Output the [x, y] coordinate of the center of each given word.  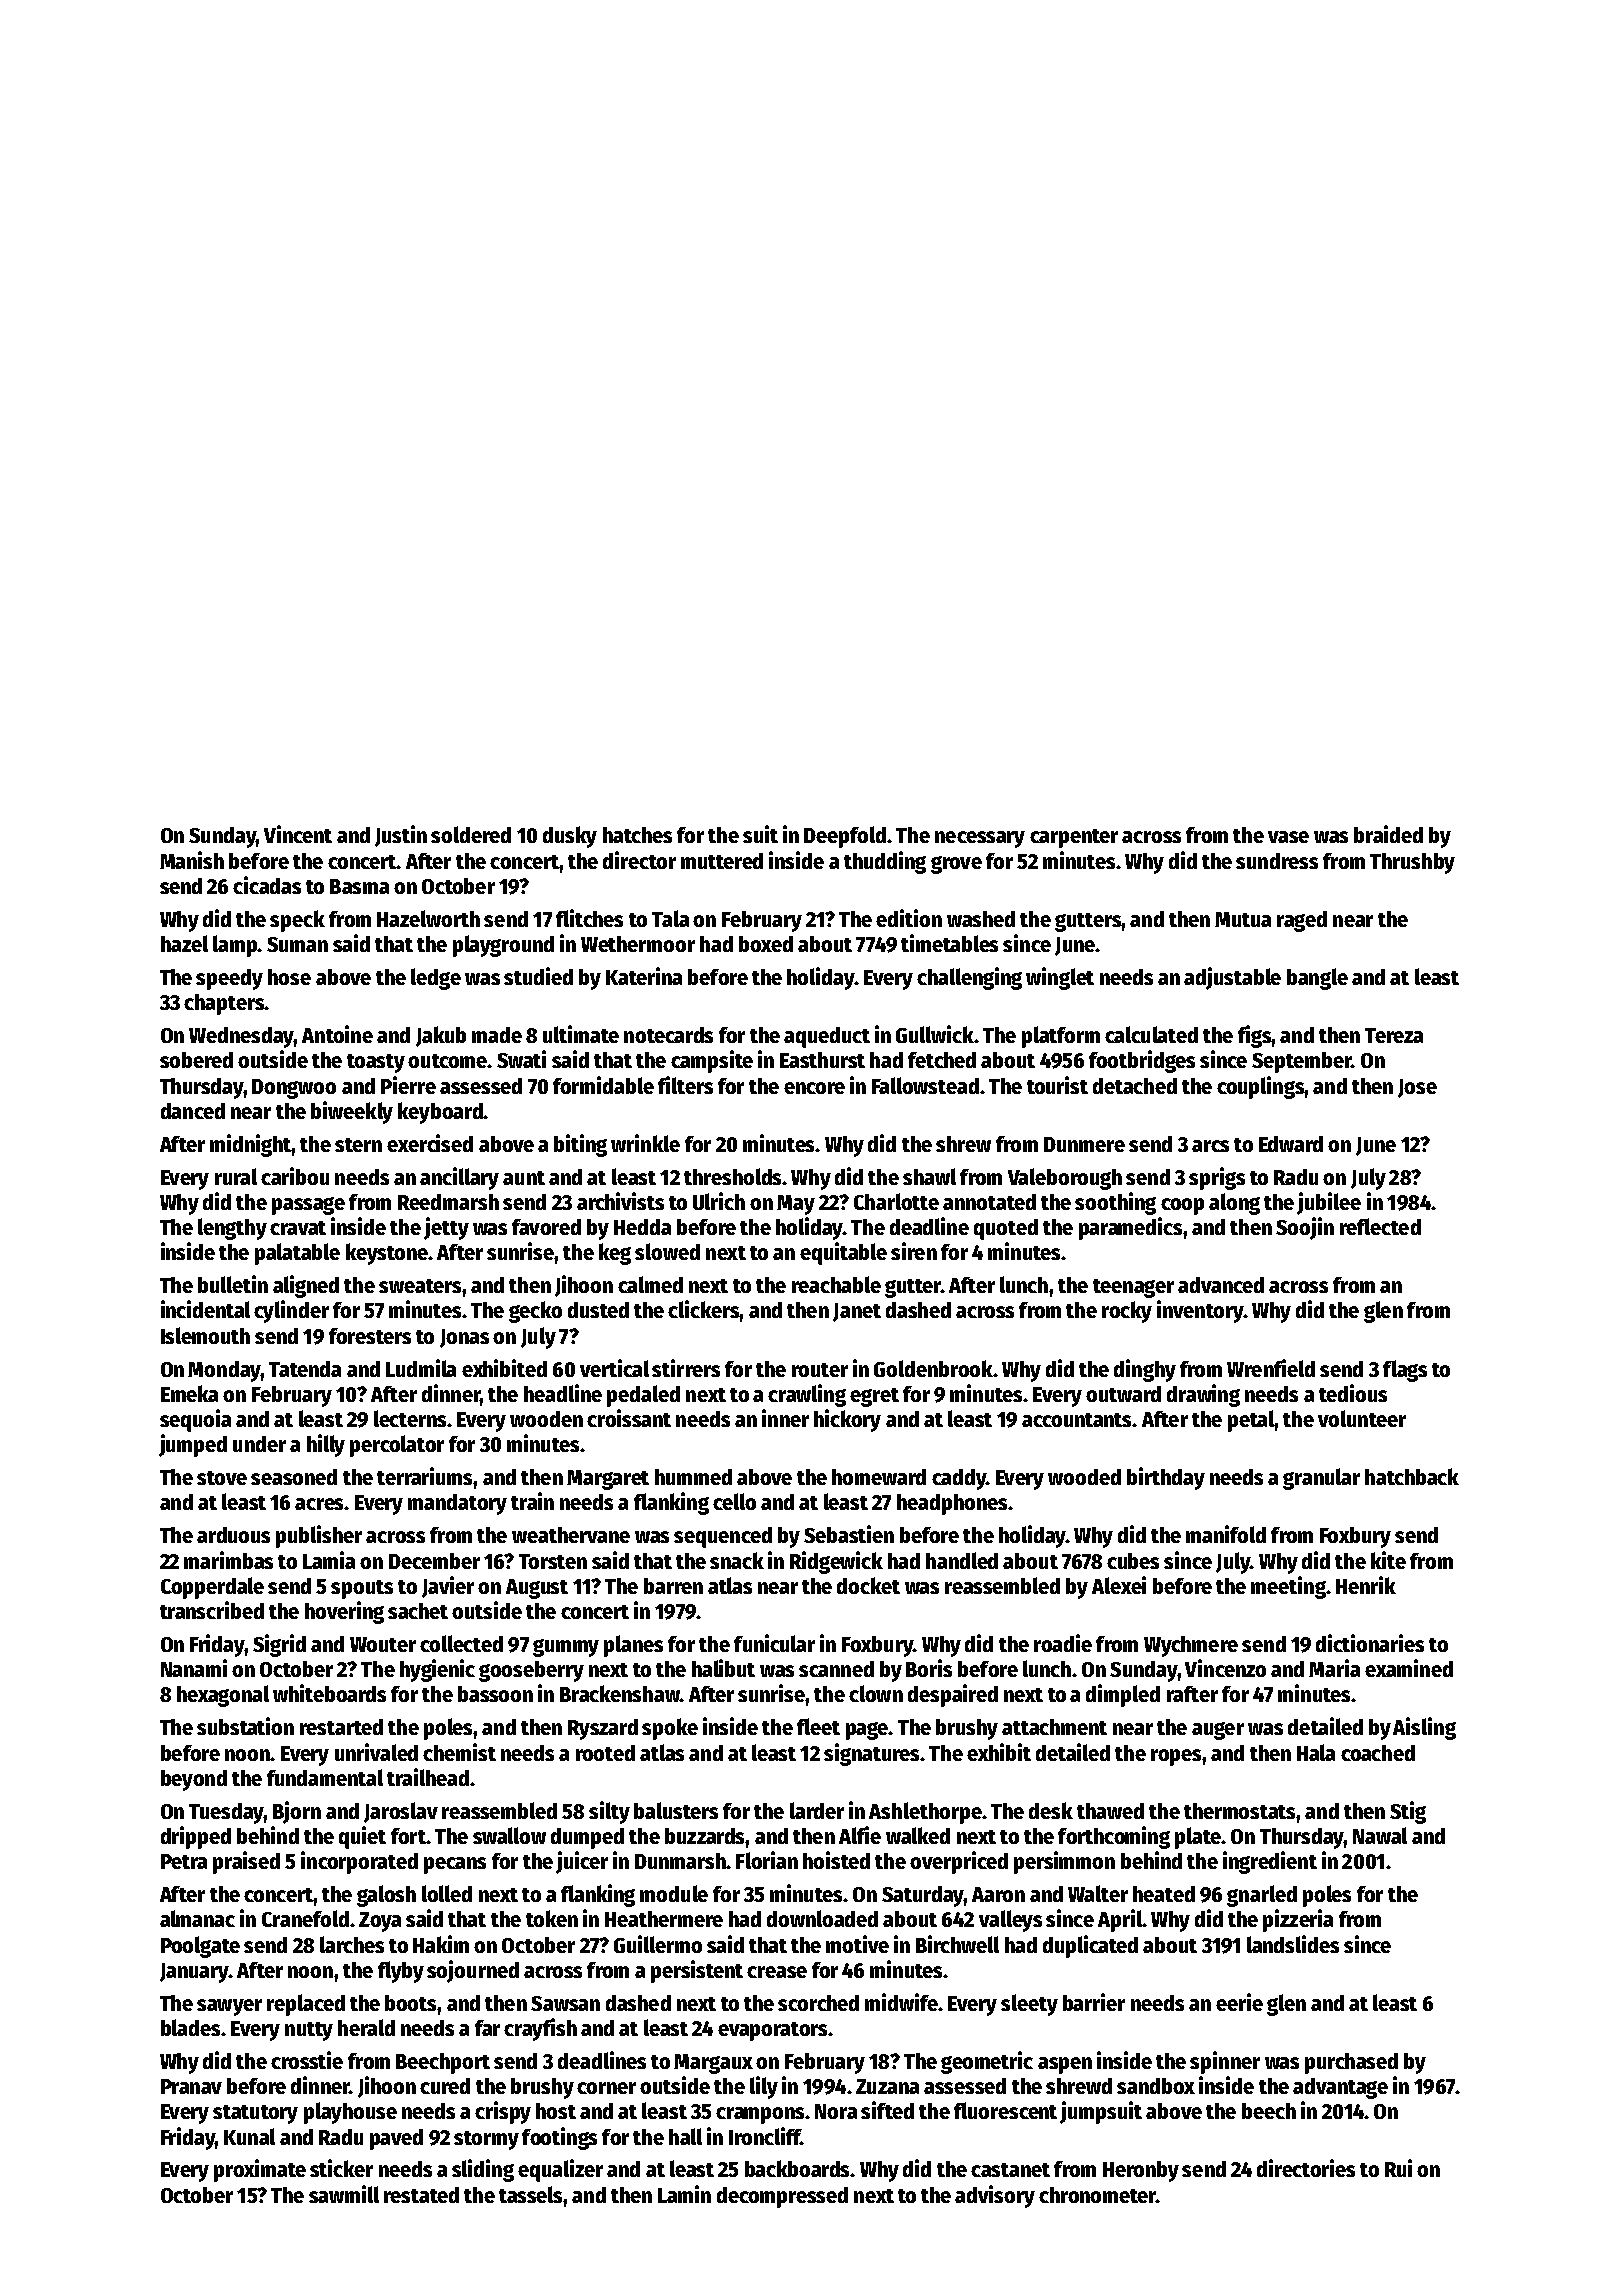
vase [1288, 837]
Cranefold [305, 1918]
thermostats [1239, 1811]
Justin [401, 836]
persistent [697, 1971]
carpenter [1074, 838]
